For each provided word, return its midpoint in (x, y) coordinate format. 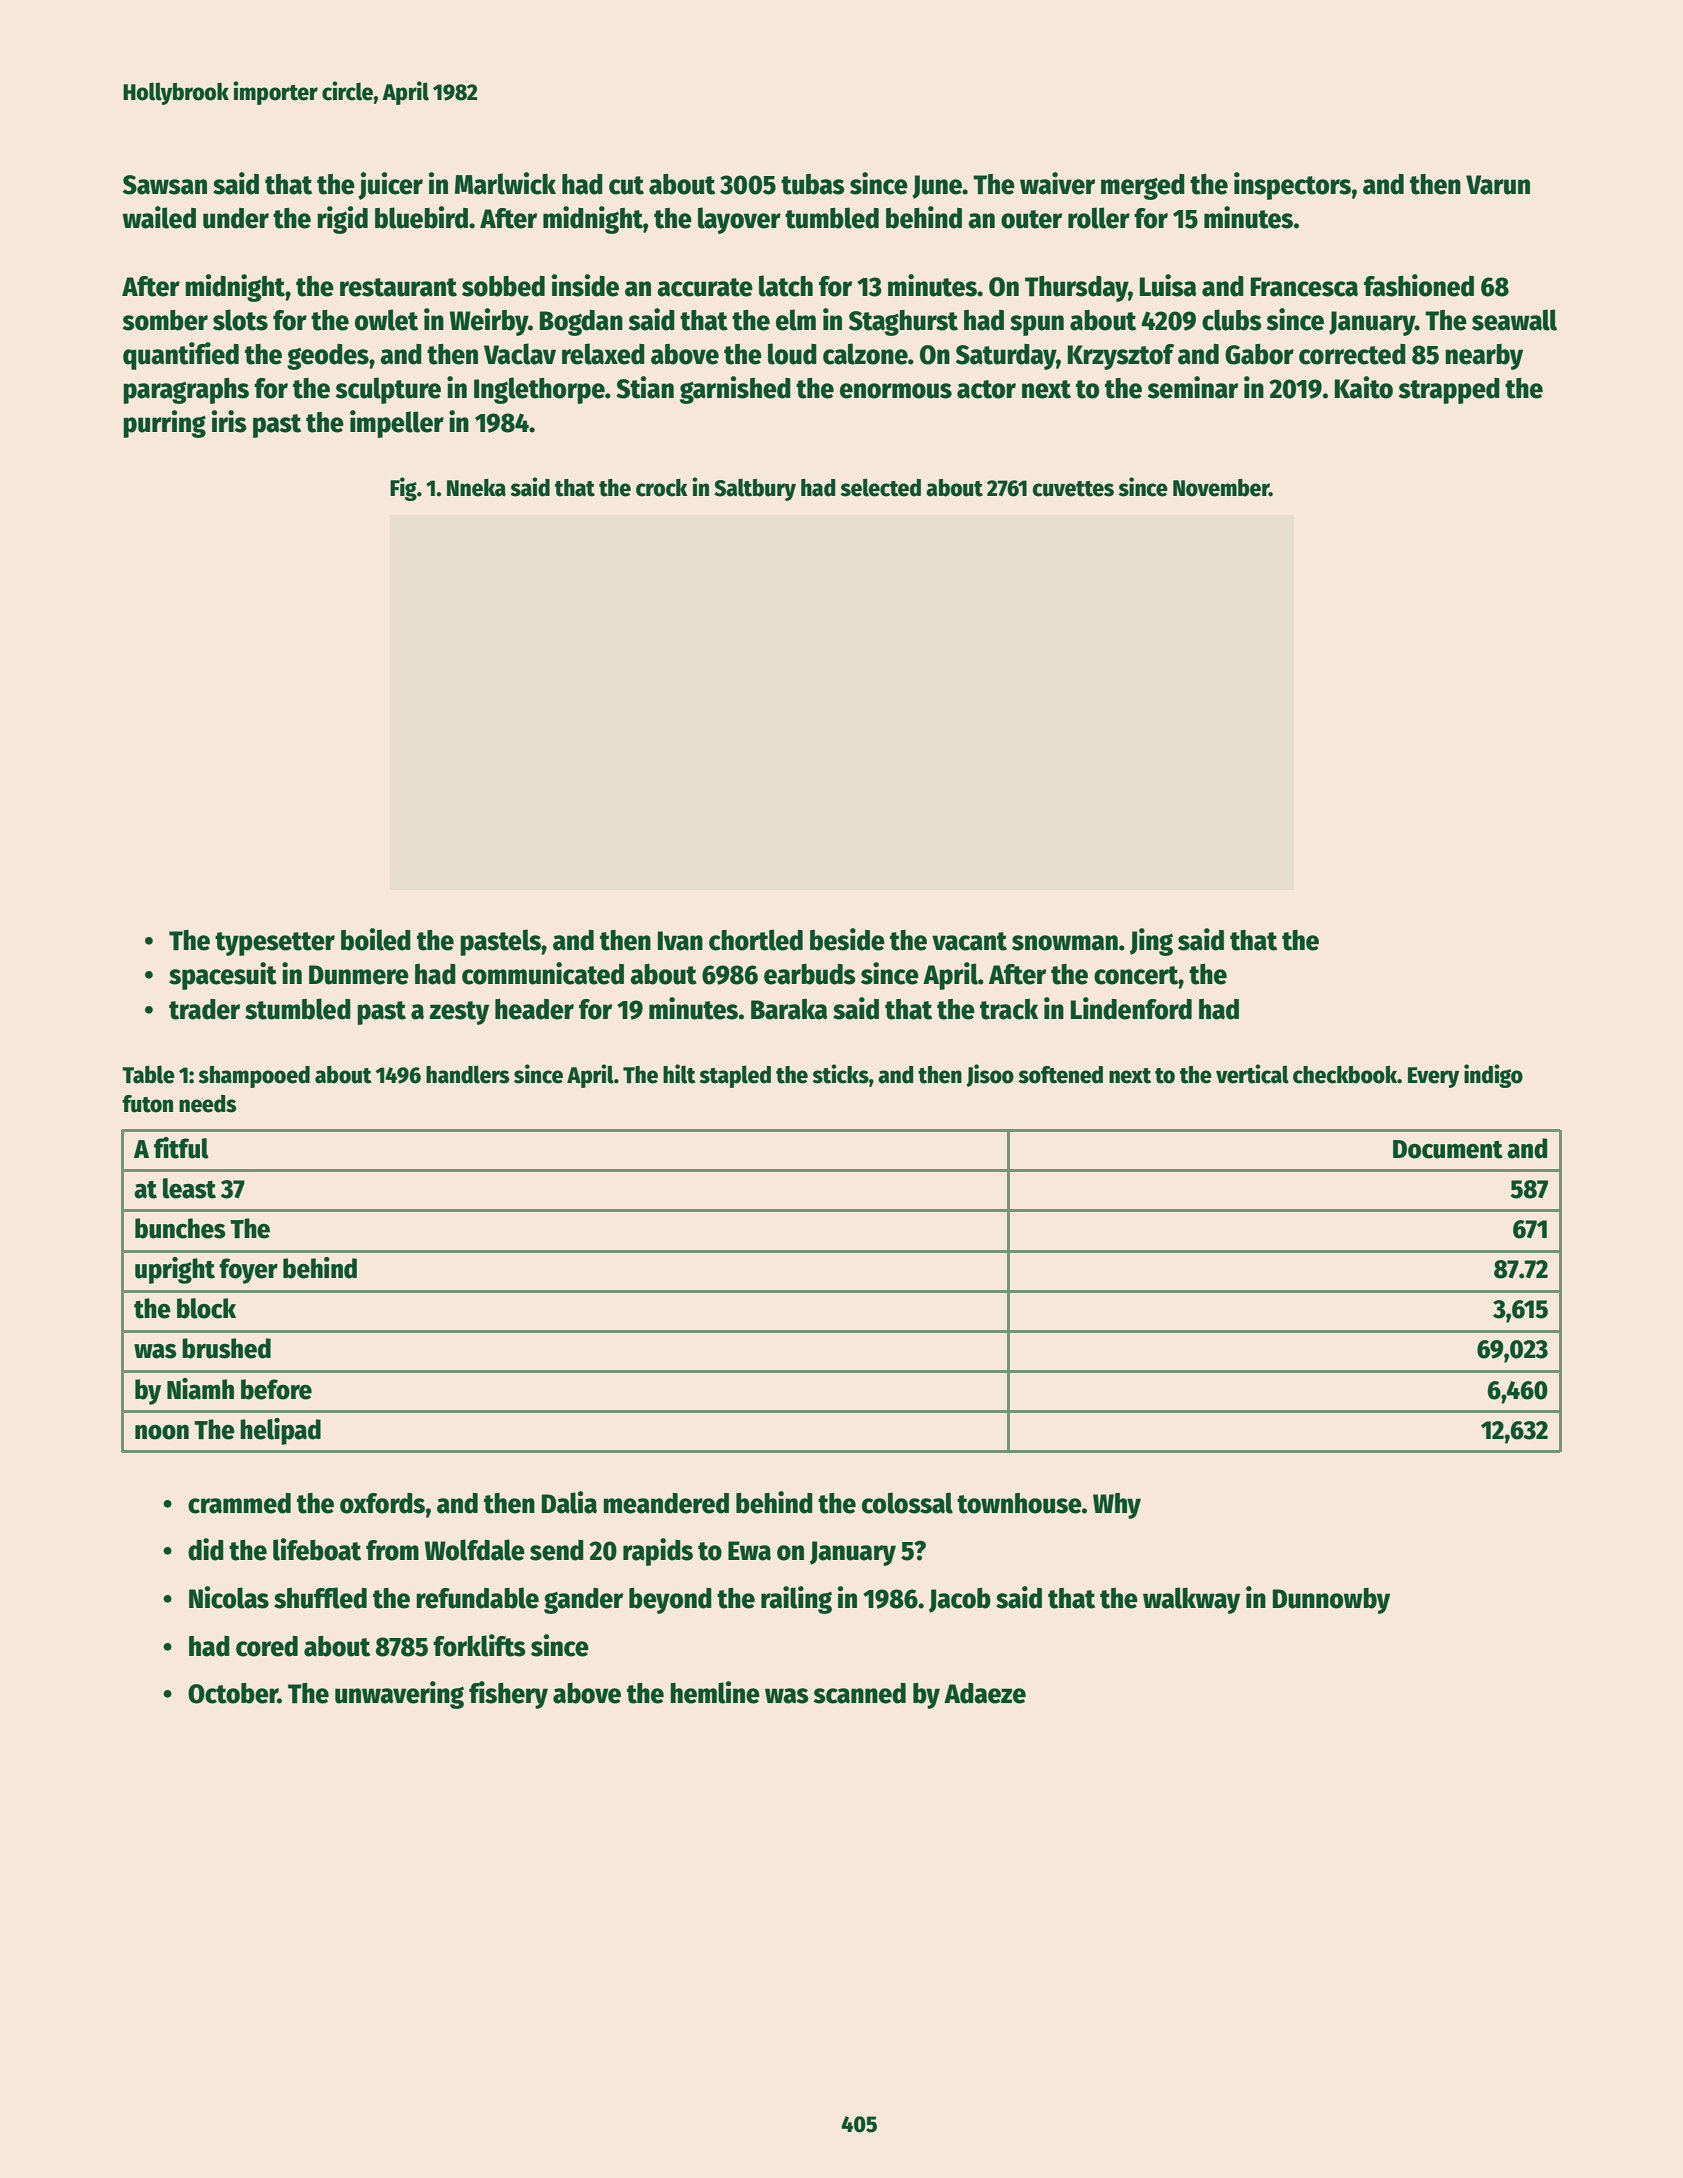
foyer (248, 1271)
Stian (645, 387)
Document (1448, 1149)
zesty (459, 1013)
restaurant (398, 287)
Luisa (1168, 285)
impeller (397, 424)
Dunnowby (1331, 1601)
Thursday (1076, 289)
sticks (840, 1074)
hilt (679, 1074)
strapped (1449, 391)
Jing (1151, 942)
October (233, 1693)
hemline (715, 1692)
